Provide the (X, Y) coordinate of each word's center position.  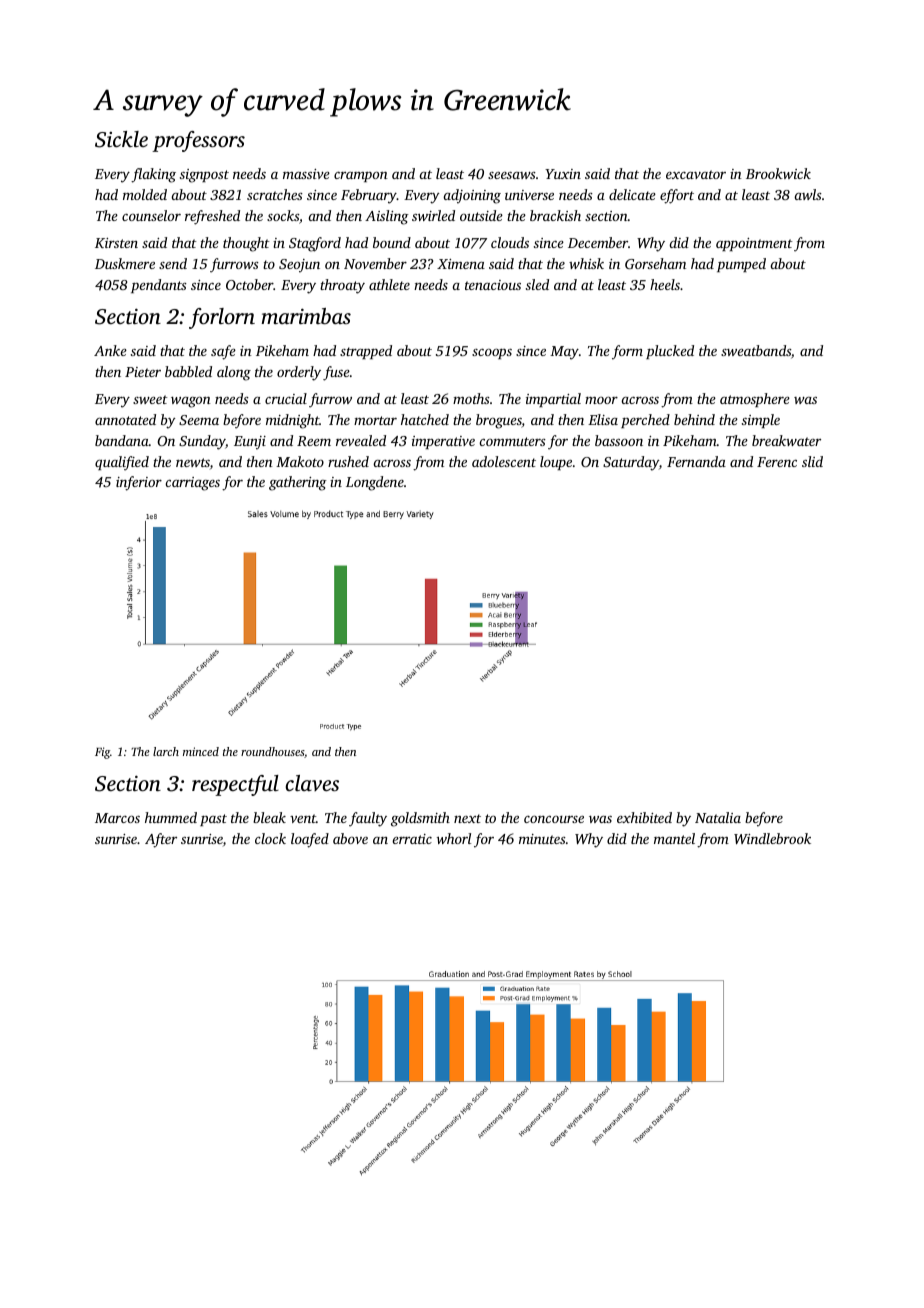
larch (166, 751)
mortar (375, 420)
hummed (171, 817)
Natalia (718, 817)
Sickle (121, 139)
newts (193, 462)
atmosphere (755, 400)
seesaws (512, 175)
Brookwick (778, 173)
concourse (554, 819)
